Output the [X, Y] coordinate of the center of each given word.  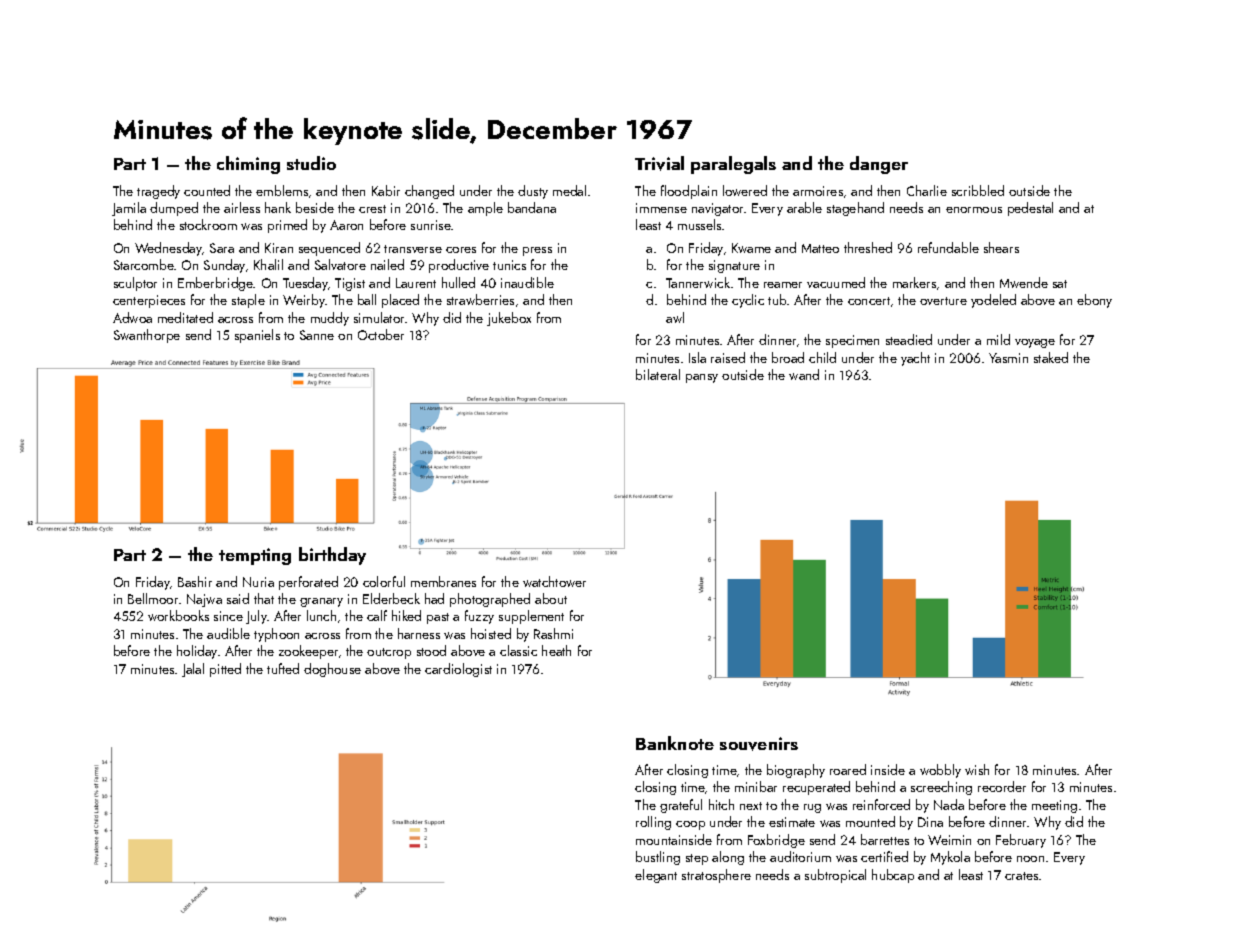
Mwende [1024, 282]
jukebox [509, 319]
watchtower [554, 581]
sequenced [329, 249]
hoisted [491, 633]
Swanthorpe [147, 336]
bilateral [658, 374]
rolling [653, 823]
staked [1051, 357]
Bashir [195, 581]
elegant [656, 876]
